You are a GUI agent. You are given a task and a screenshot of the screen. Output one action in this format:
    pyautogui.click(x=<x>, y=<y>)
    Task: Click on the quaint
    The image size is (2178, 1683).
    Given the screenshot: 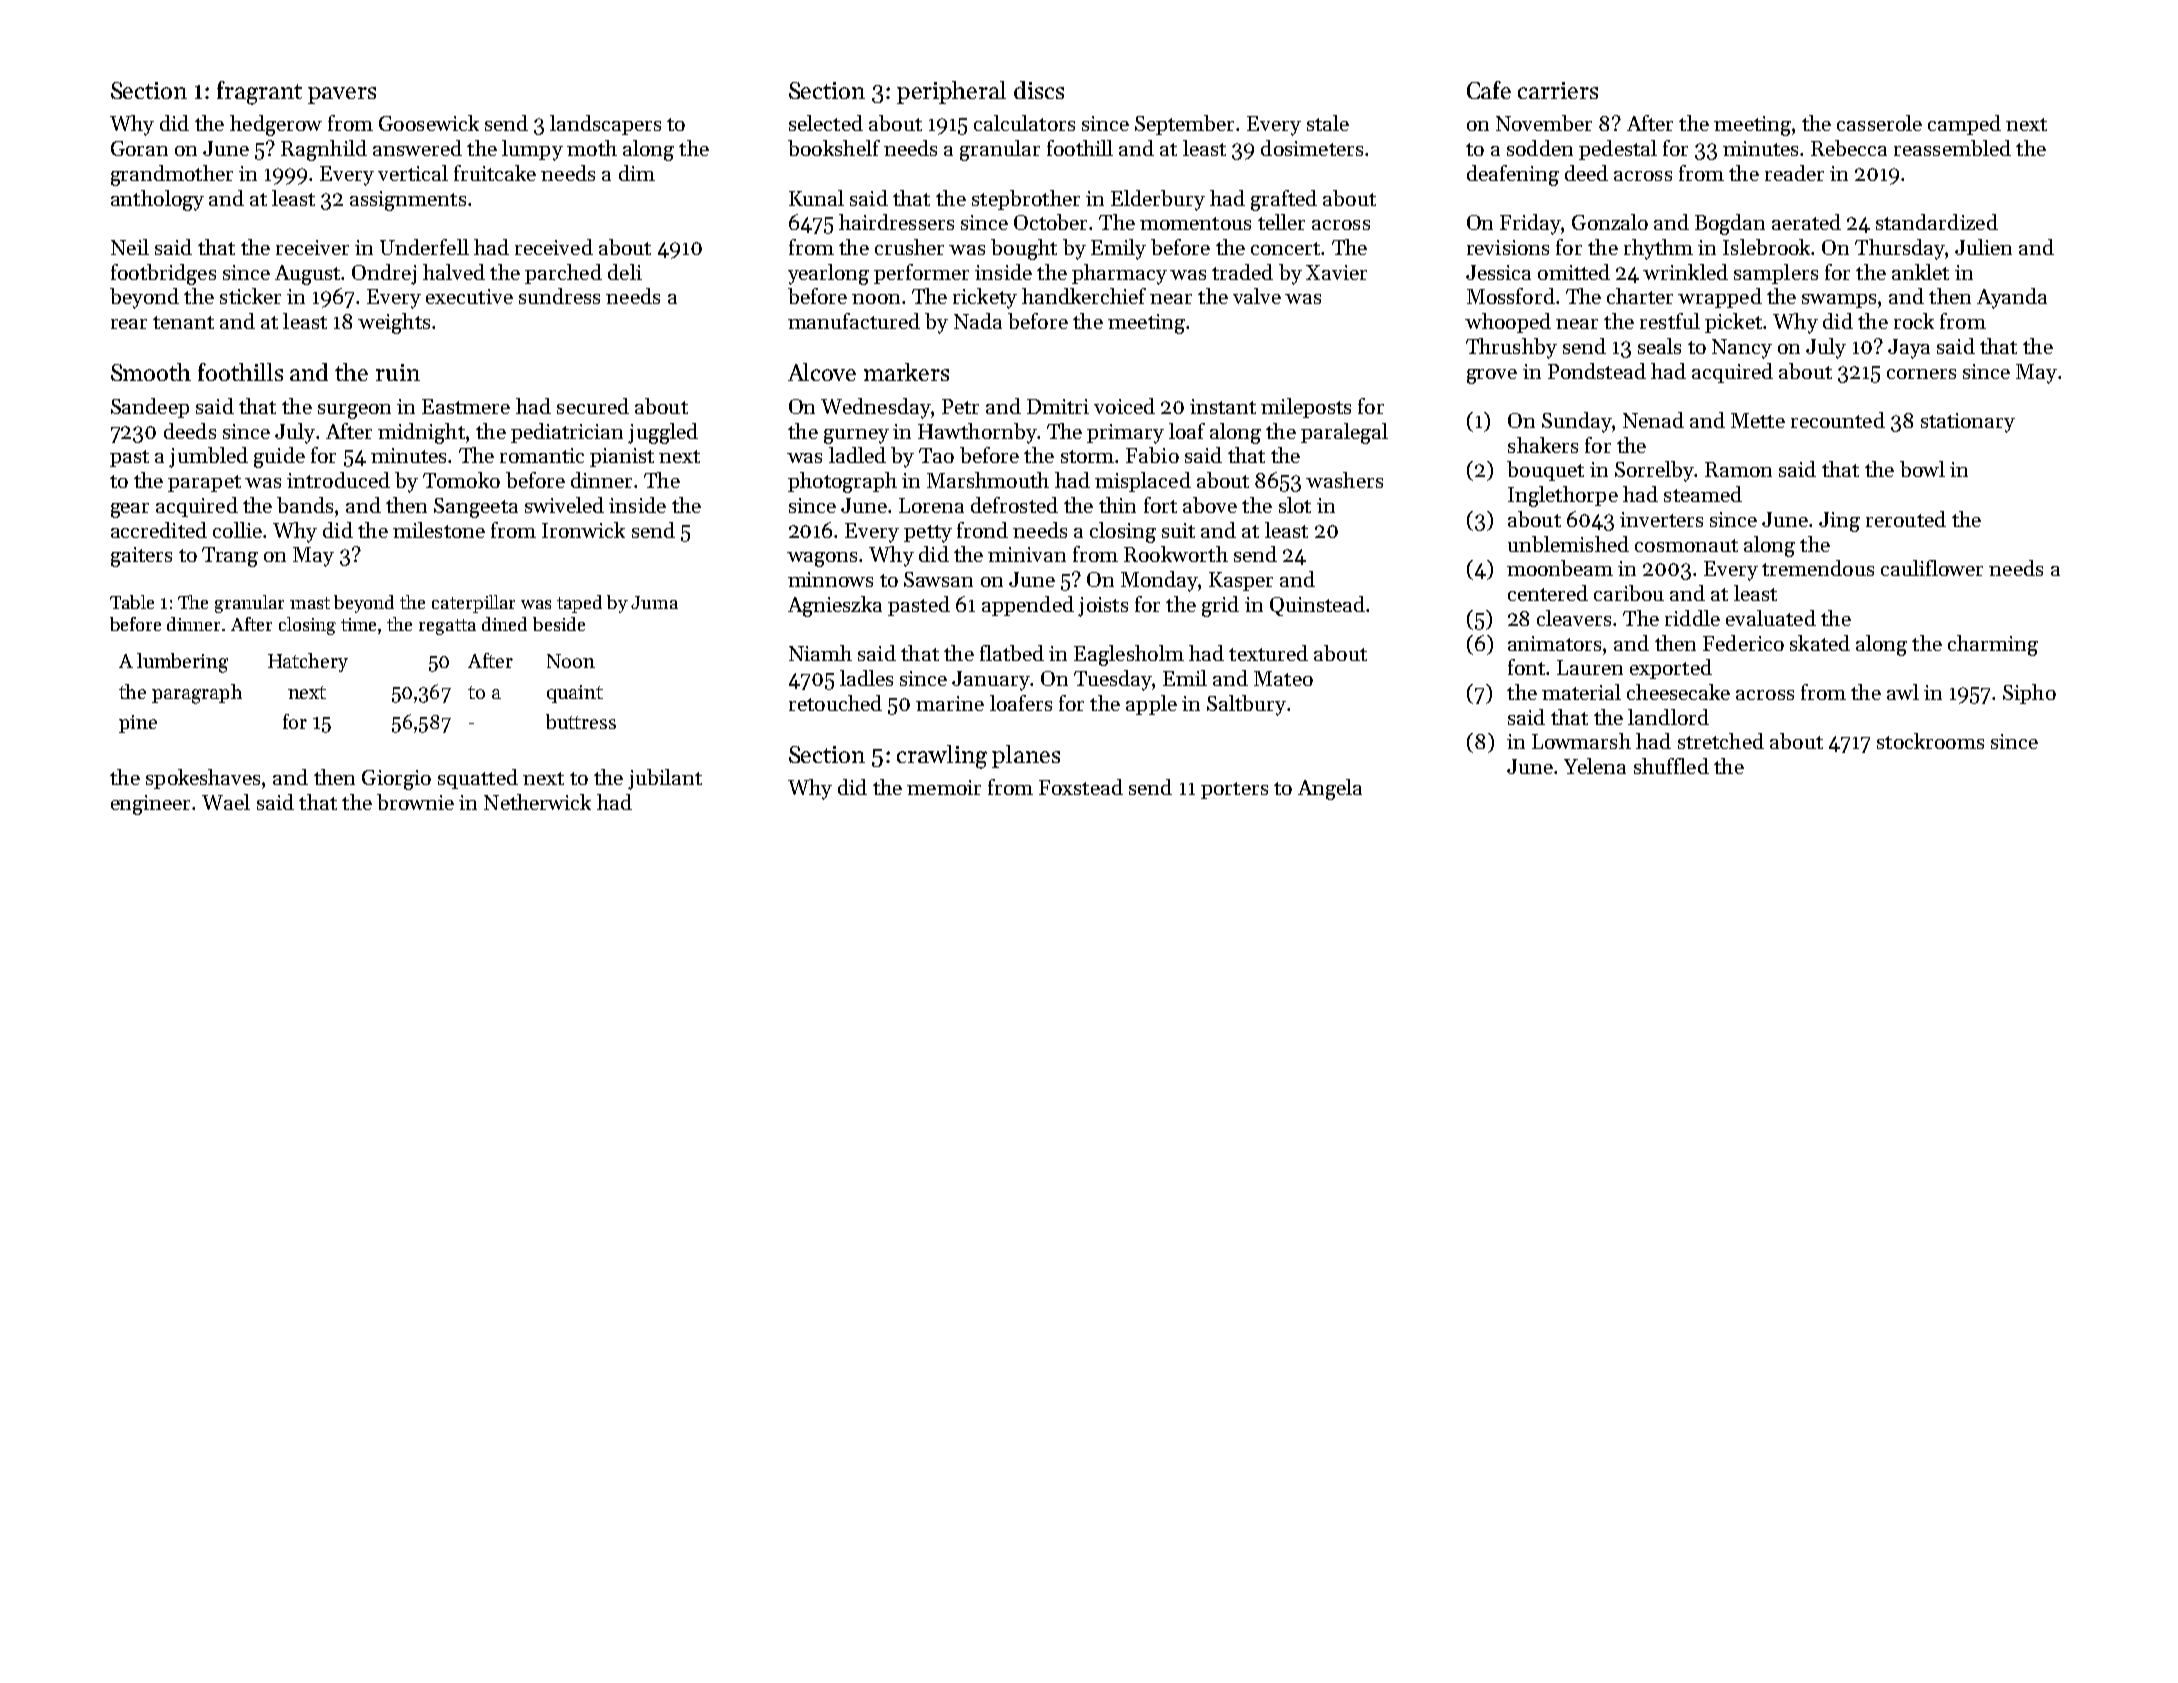 What is the action you would take?
    pyautogui.click(x=575, y=694)
